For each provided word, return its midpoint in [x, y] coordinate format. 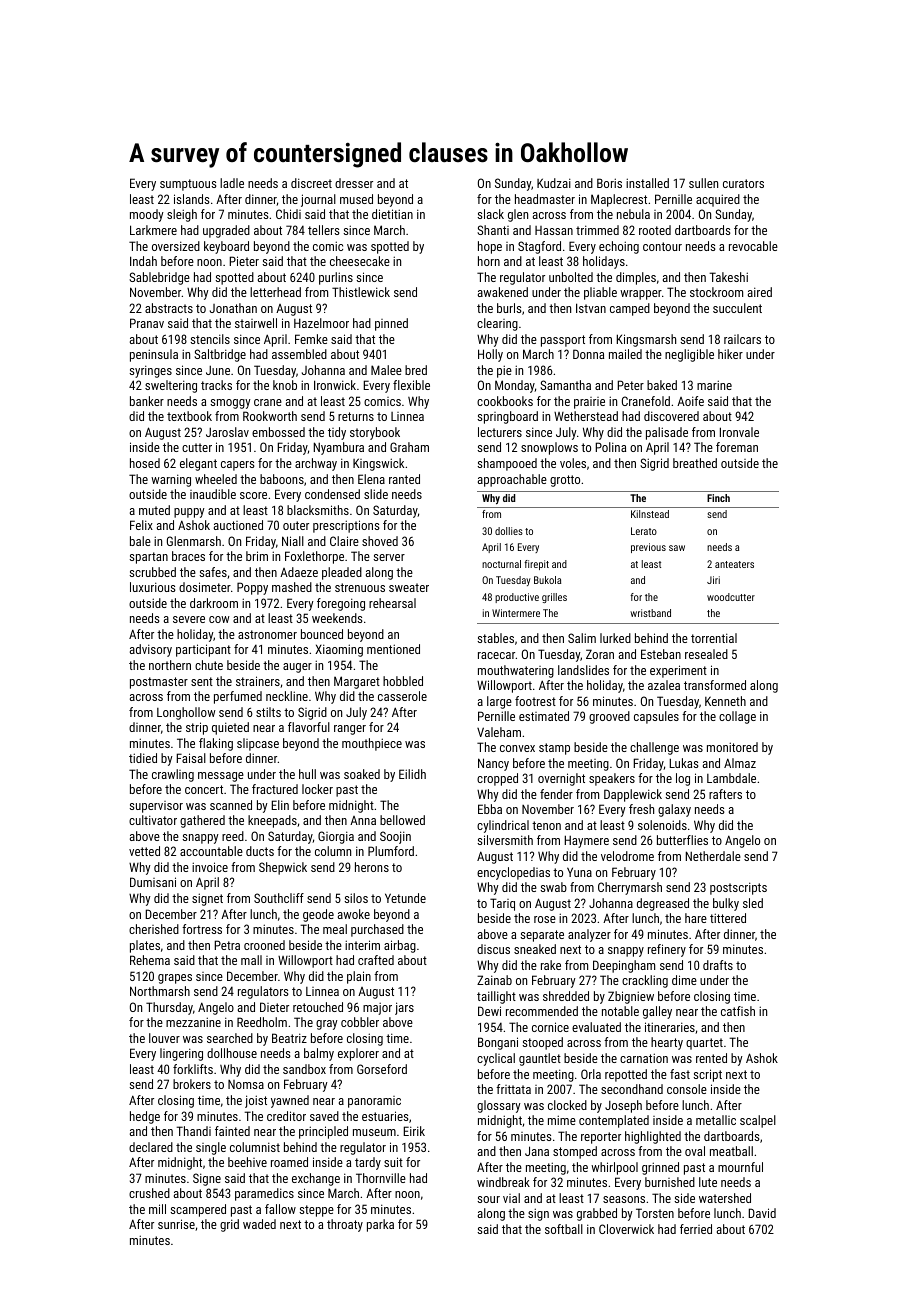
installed [647, 183]
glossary [499, 1106]
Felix [141, 525]
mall [251, 960]
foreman [737, 447]
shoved [380, 541]
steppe [316, 1211]
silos [356, 898]
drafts [718, 965]
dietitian [392, 214]
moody [147, 215]
